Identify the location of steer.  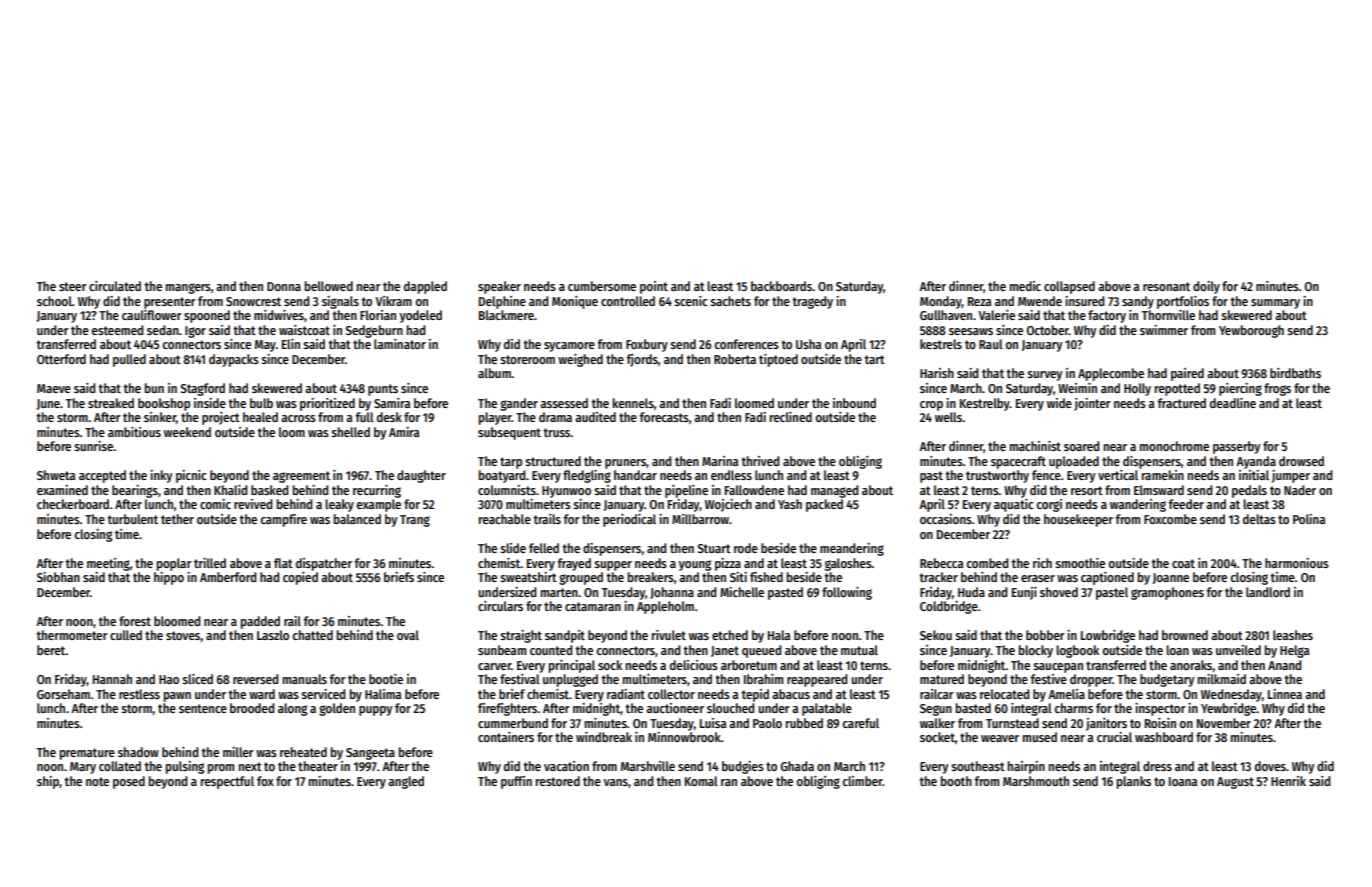
(73, 286).
